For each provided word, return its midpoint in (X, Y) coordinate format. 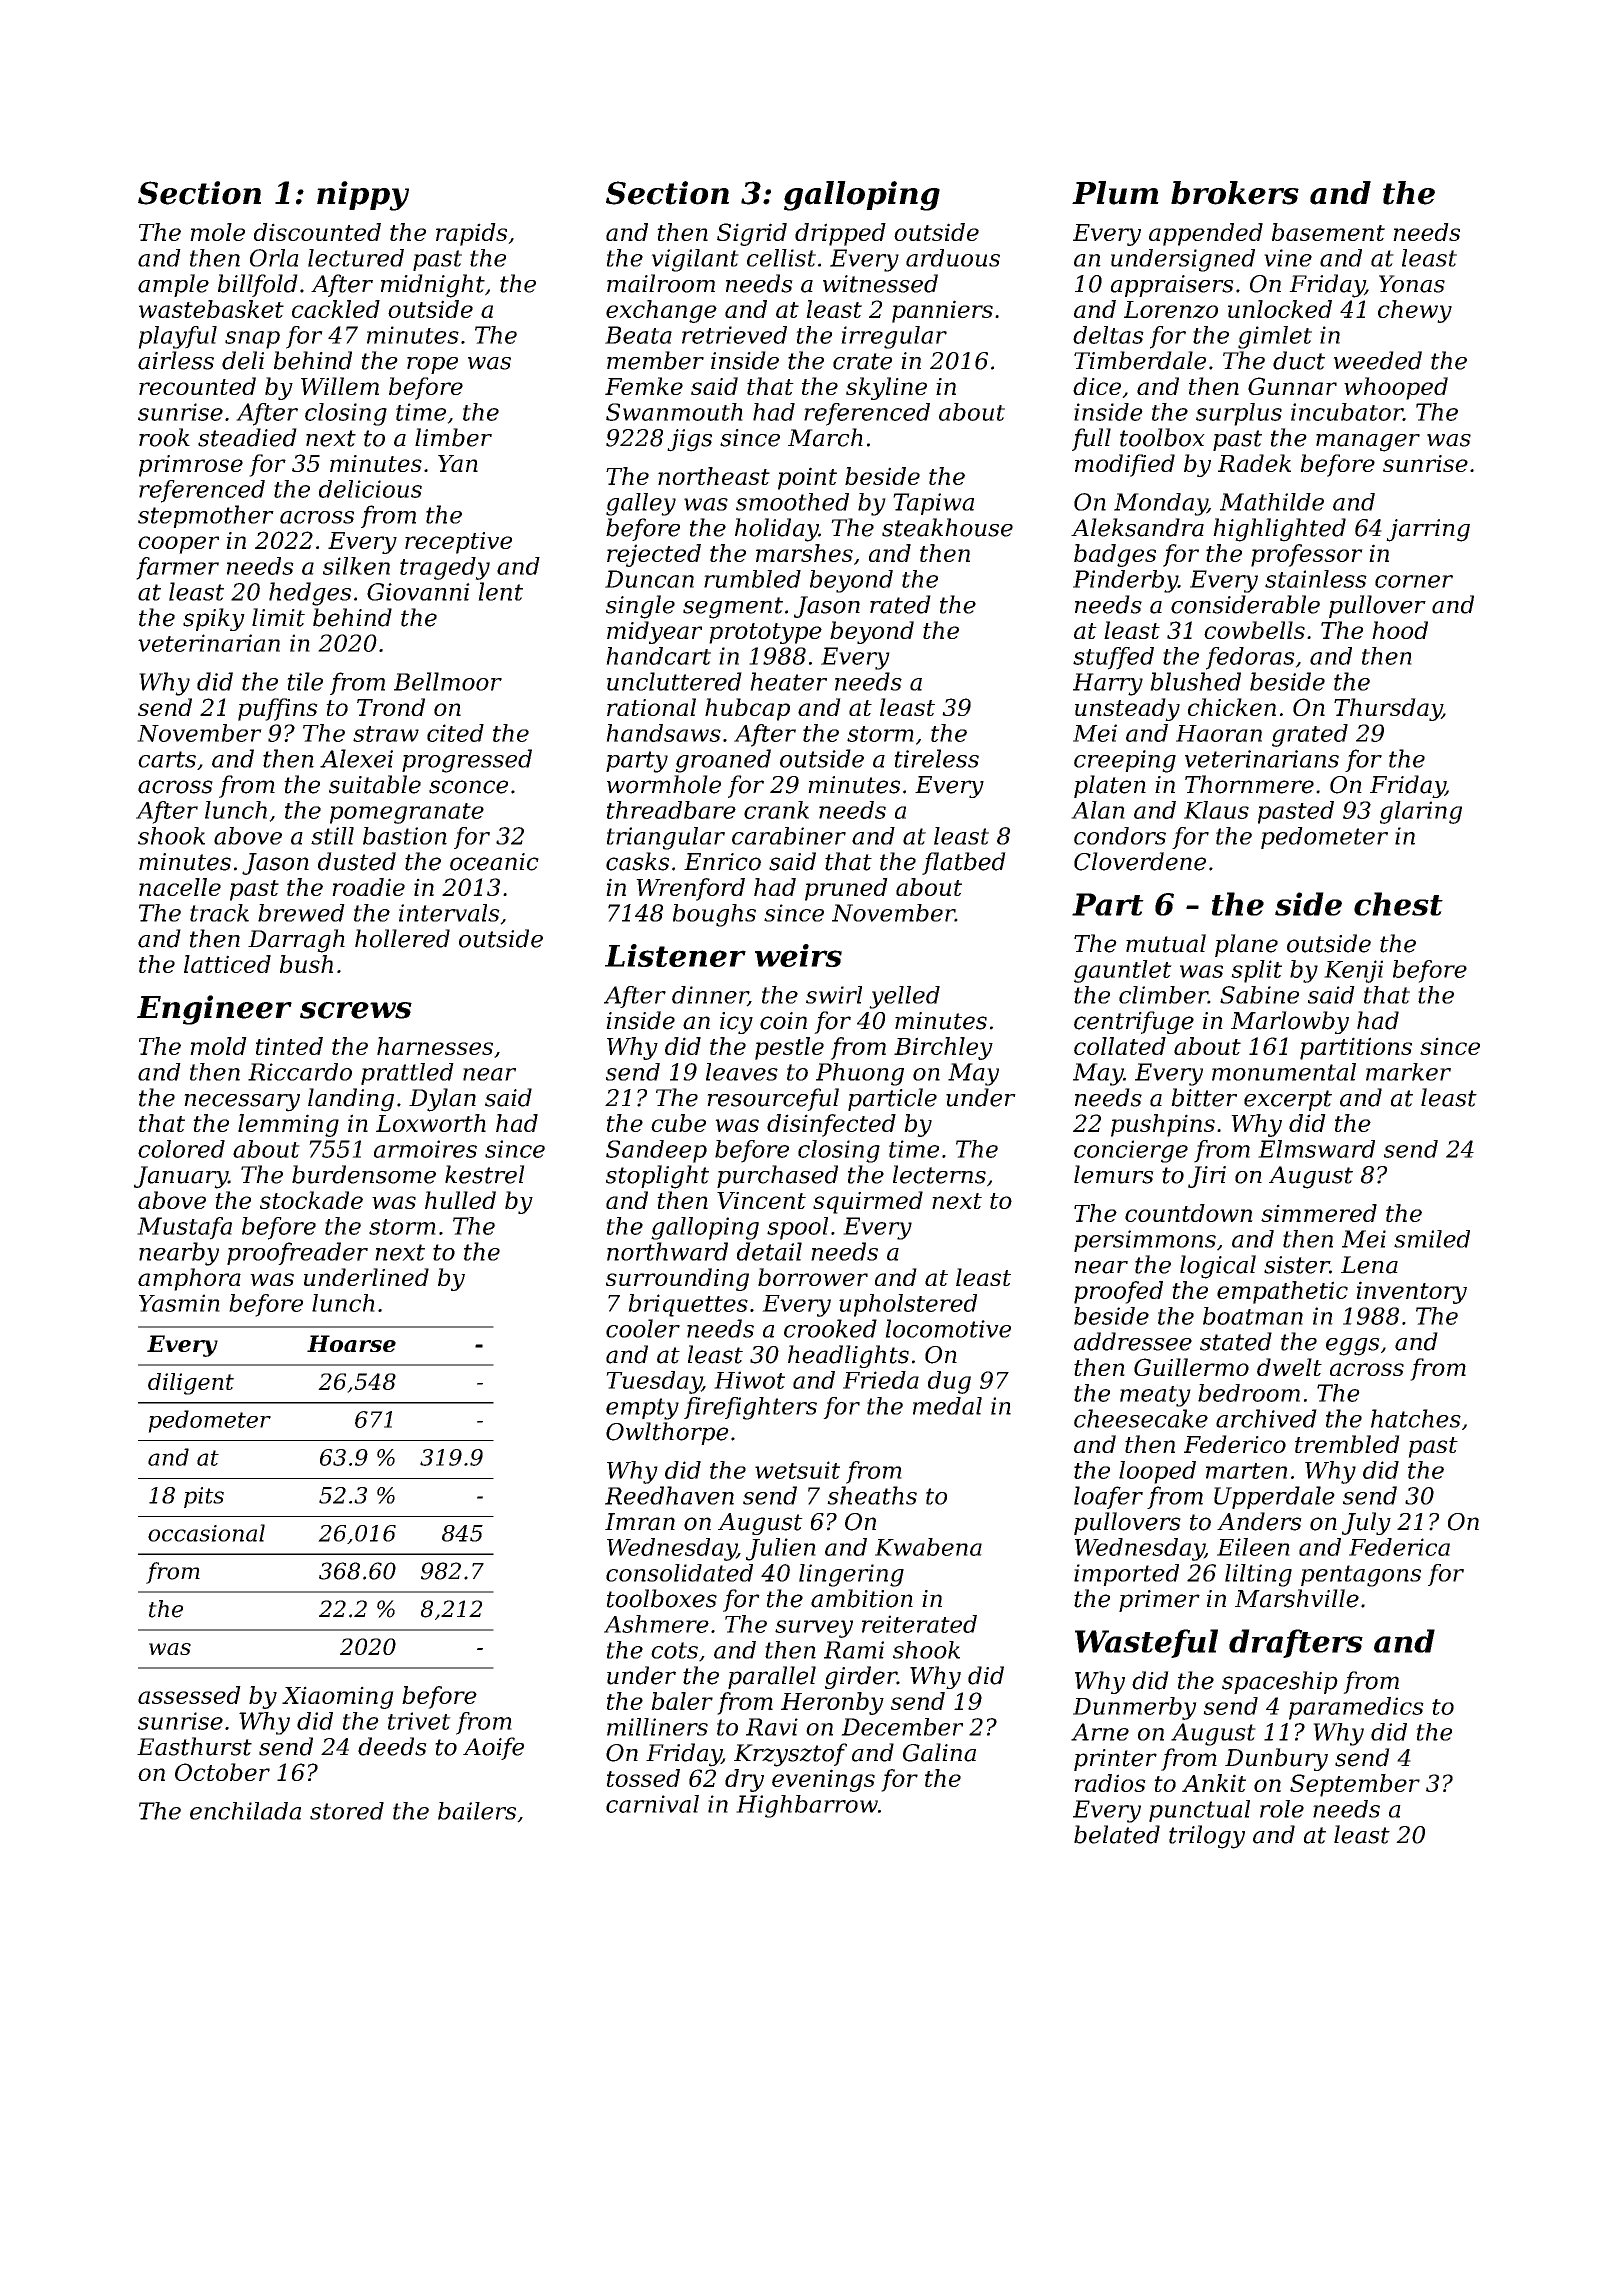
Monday (1160, 504)
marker (1408, 1072)
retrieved (734, 335)
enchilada (245, 1811)
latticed (227, 964)
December (902, 1727)
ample (173, 285)
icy (736, 1023)
